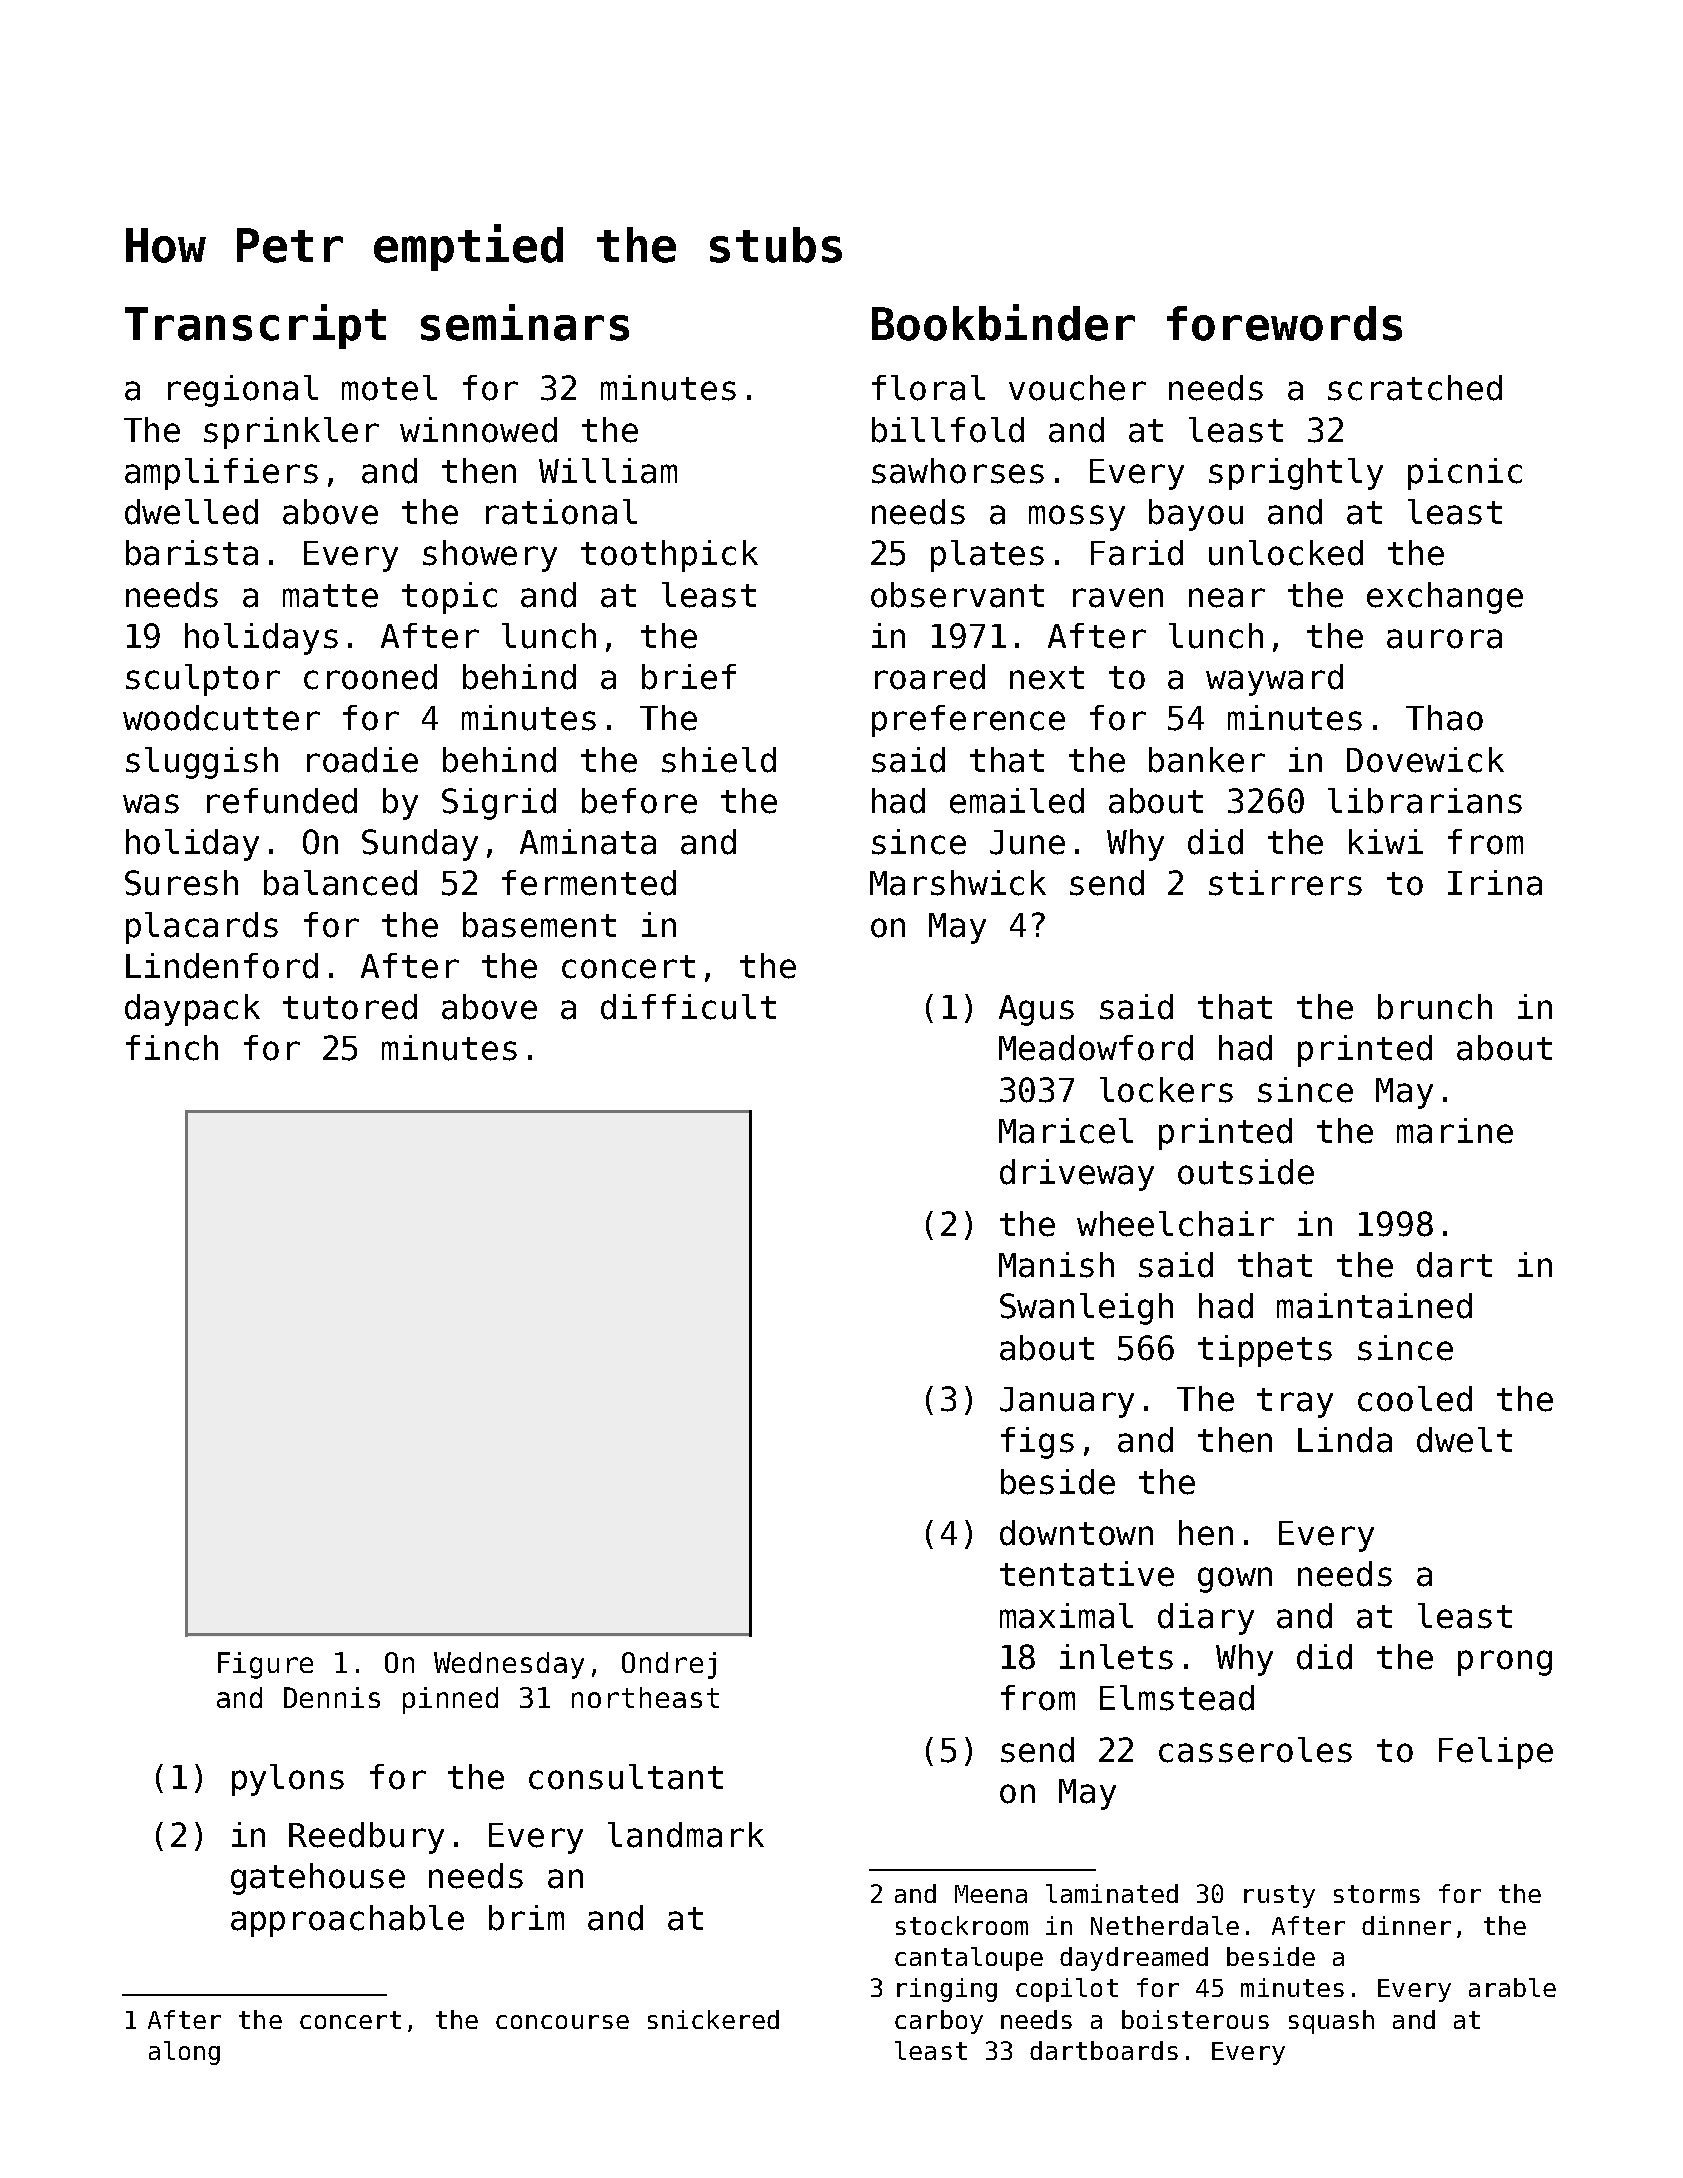 This page has height=2178, width=1683. Describe the element at coordinates (1235, 1580) in the page. I see `gown` at that location.
